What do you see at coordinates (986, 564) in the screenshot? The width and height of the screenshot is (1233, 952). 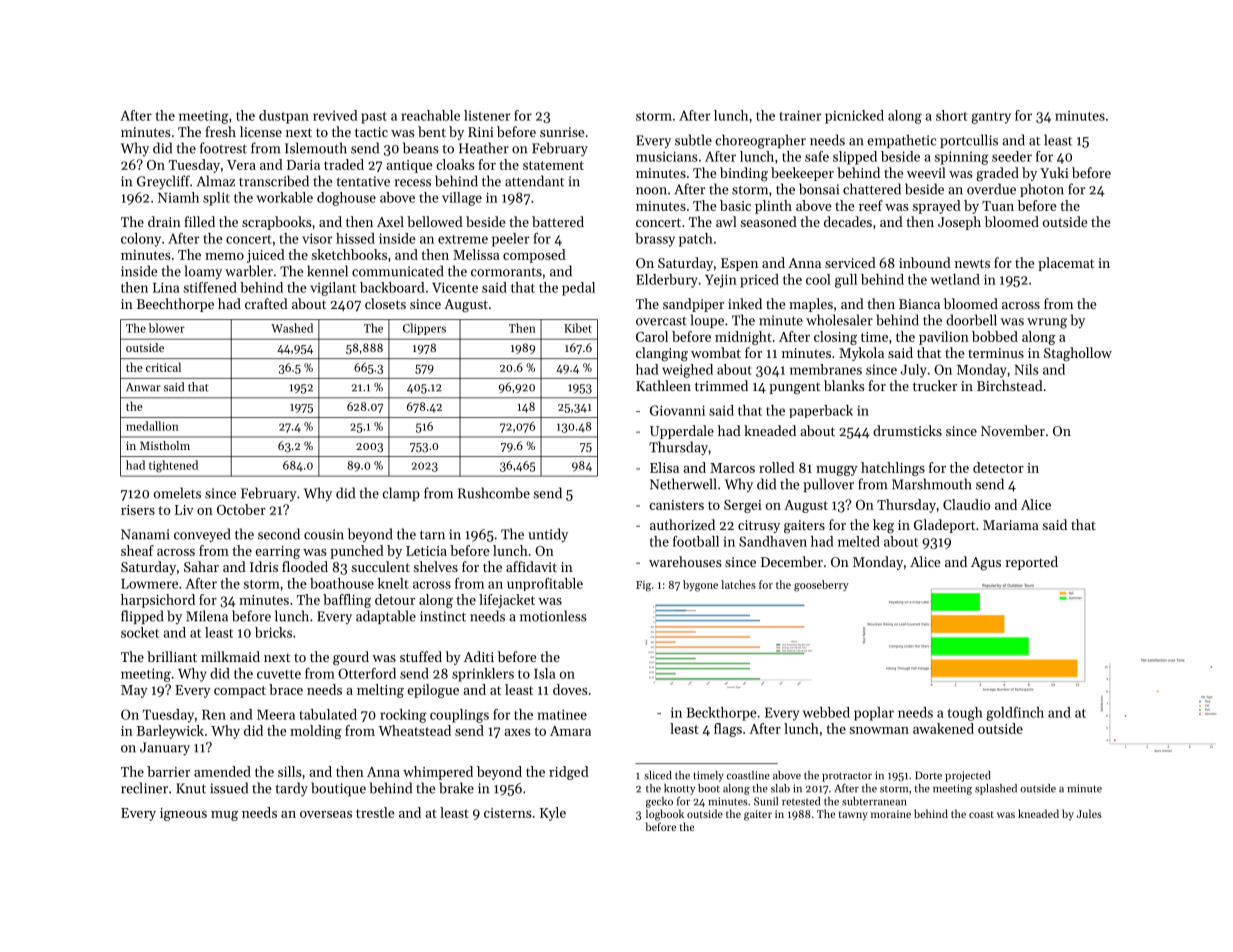 I see `Agus` at bounding box center [986, 564].
